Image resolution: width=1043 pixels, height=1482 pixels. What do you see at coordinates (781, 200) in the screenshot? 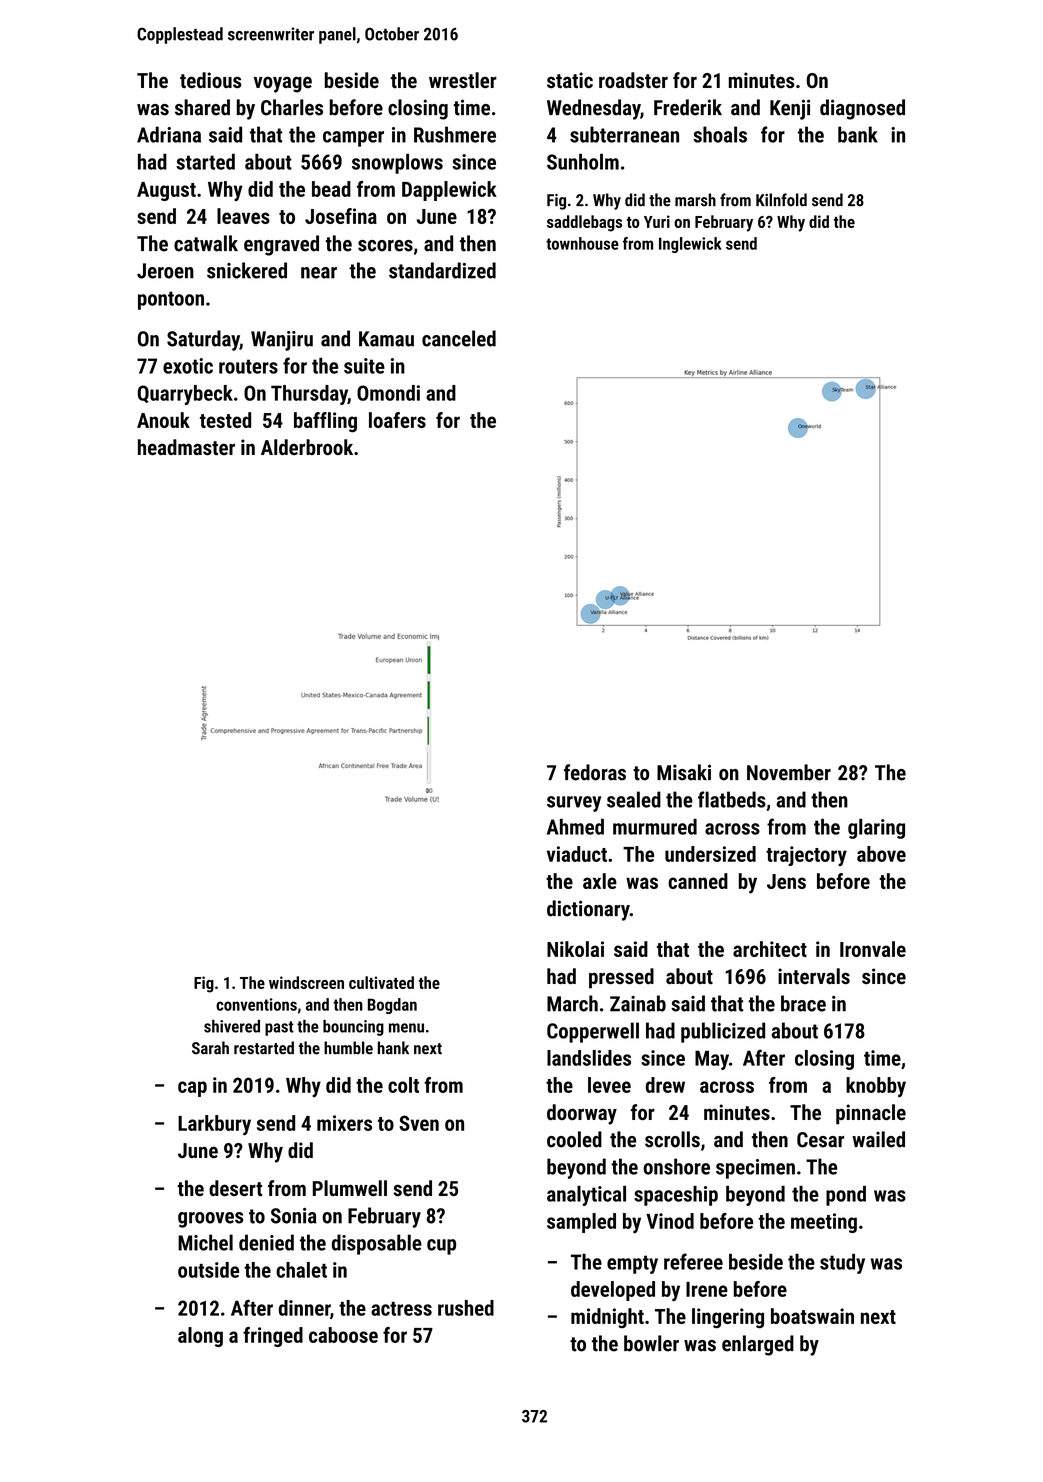
I see `Kilnfold` at bounding box center [781, 200].
